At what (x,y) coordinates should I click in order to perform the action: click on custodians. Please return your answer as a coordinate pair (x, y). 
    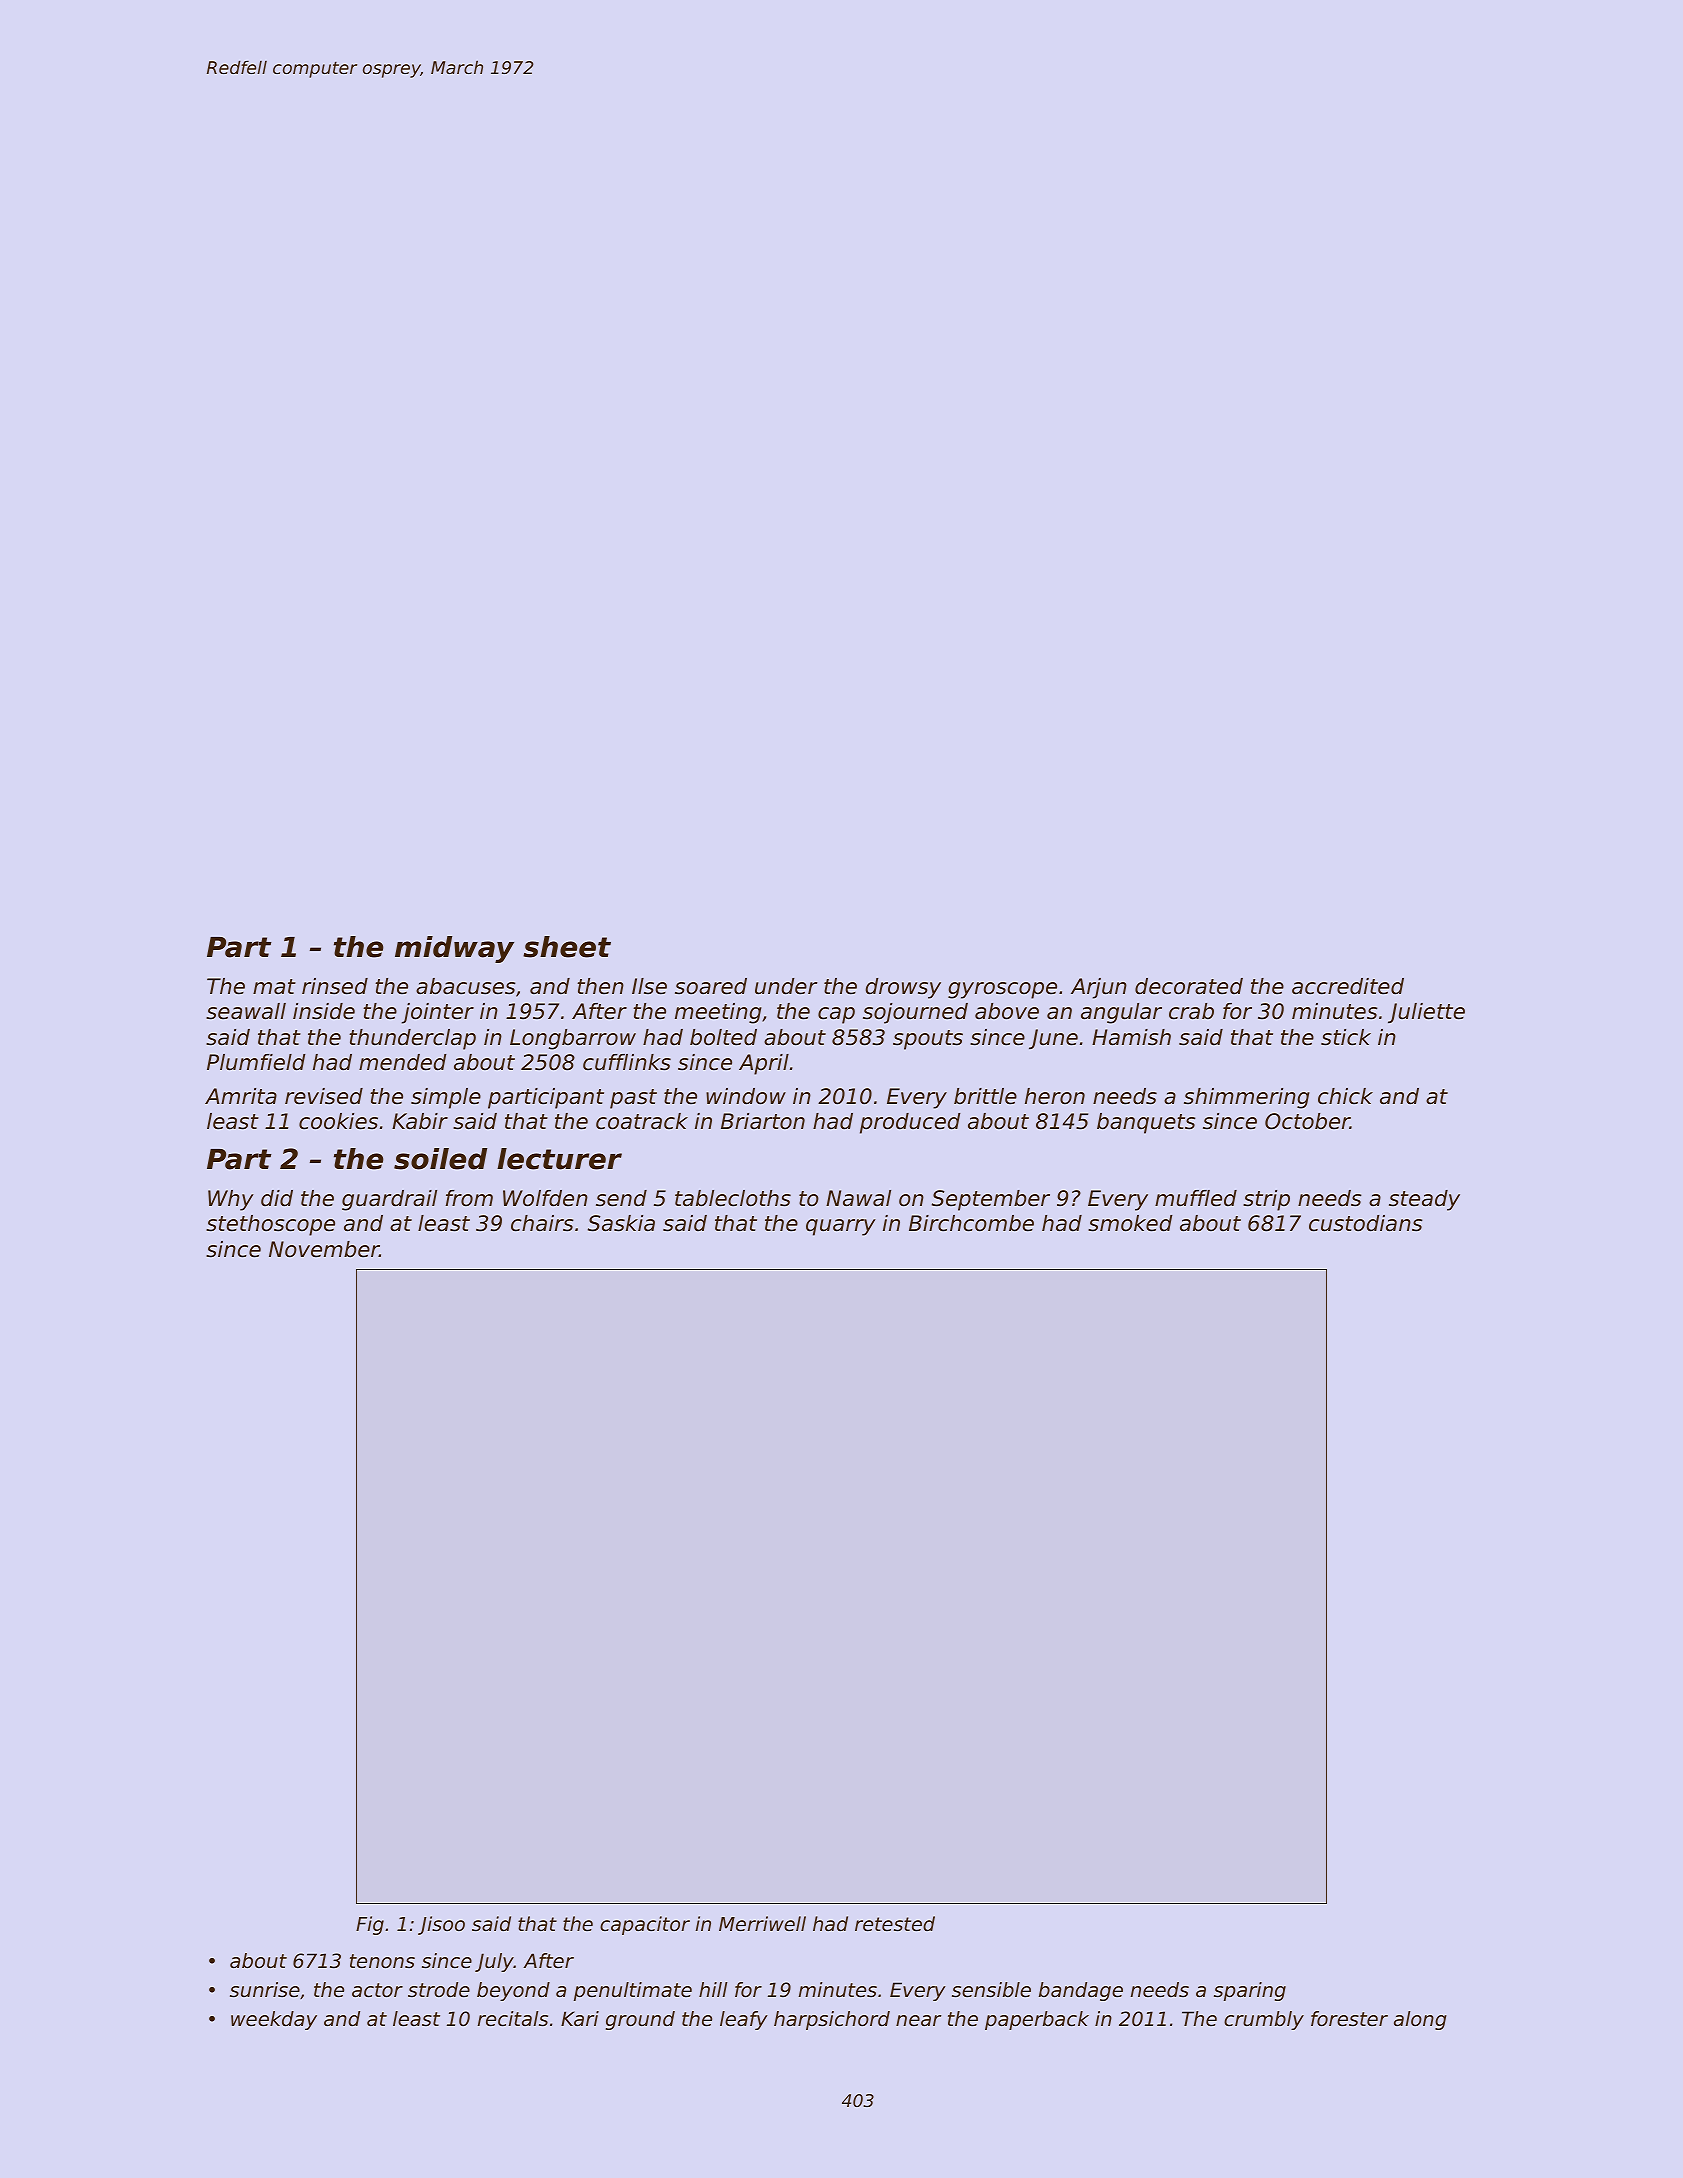
    Looking at the image, I should click on (1365, 1223).
